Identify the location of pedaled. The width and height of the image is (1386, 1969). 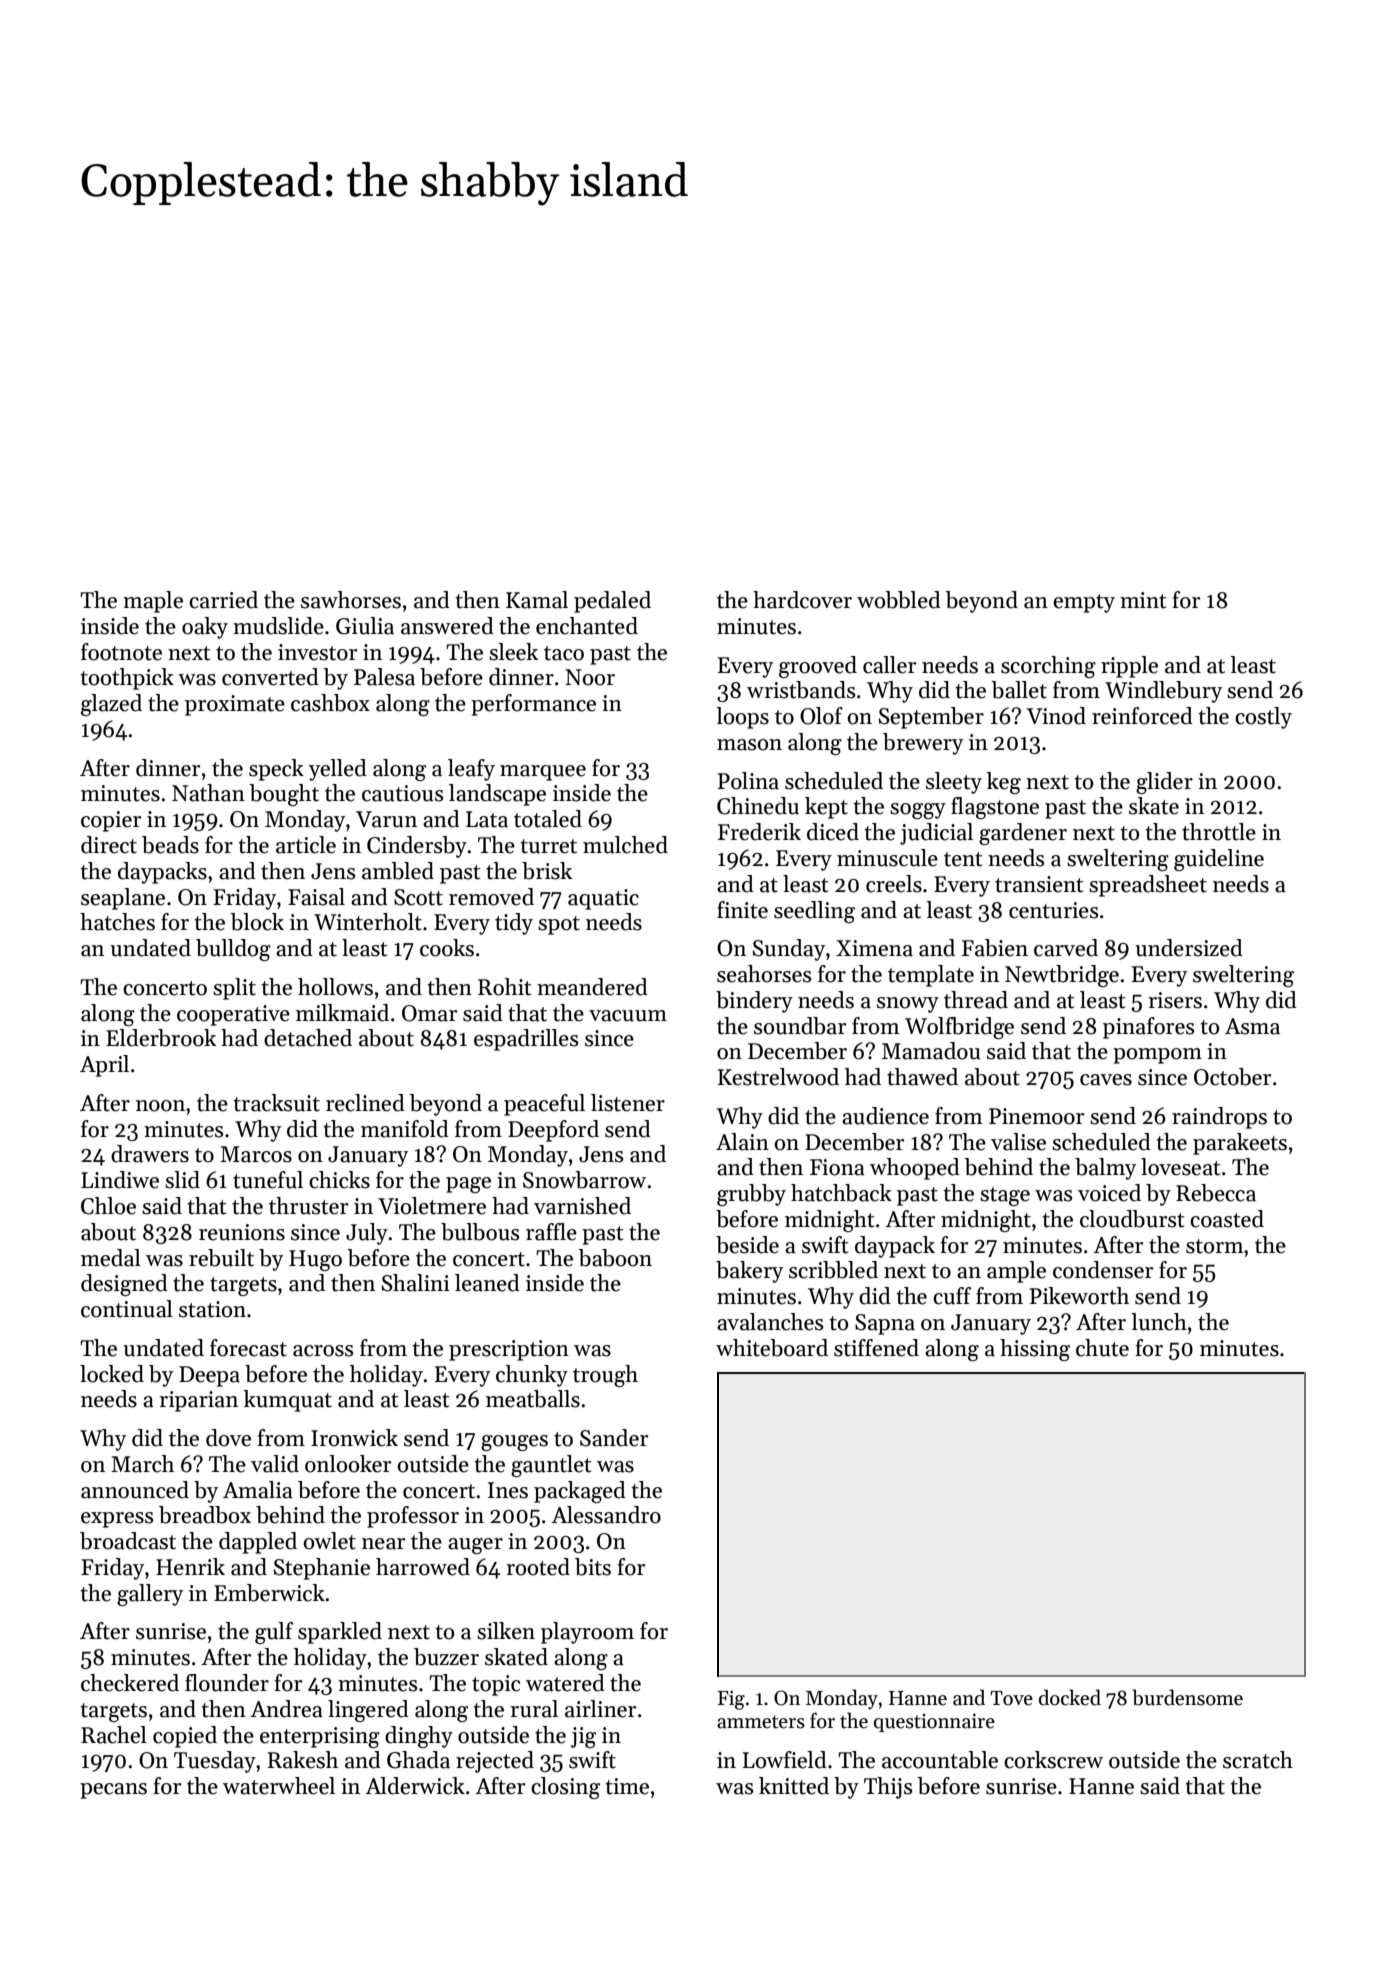
(612, 602).
